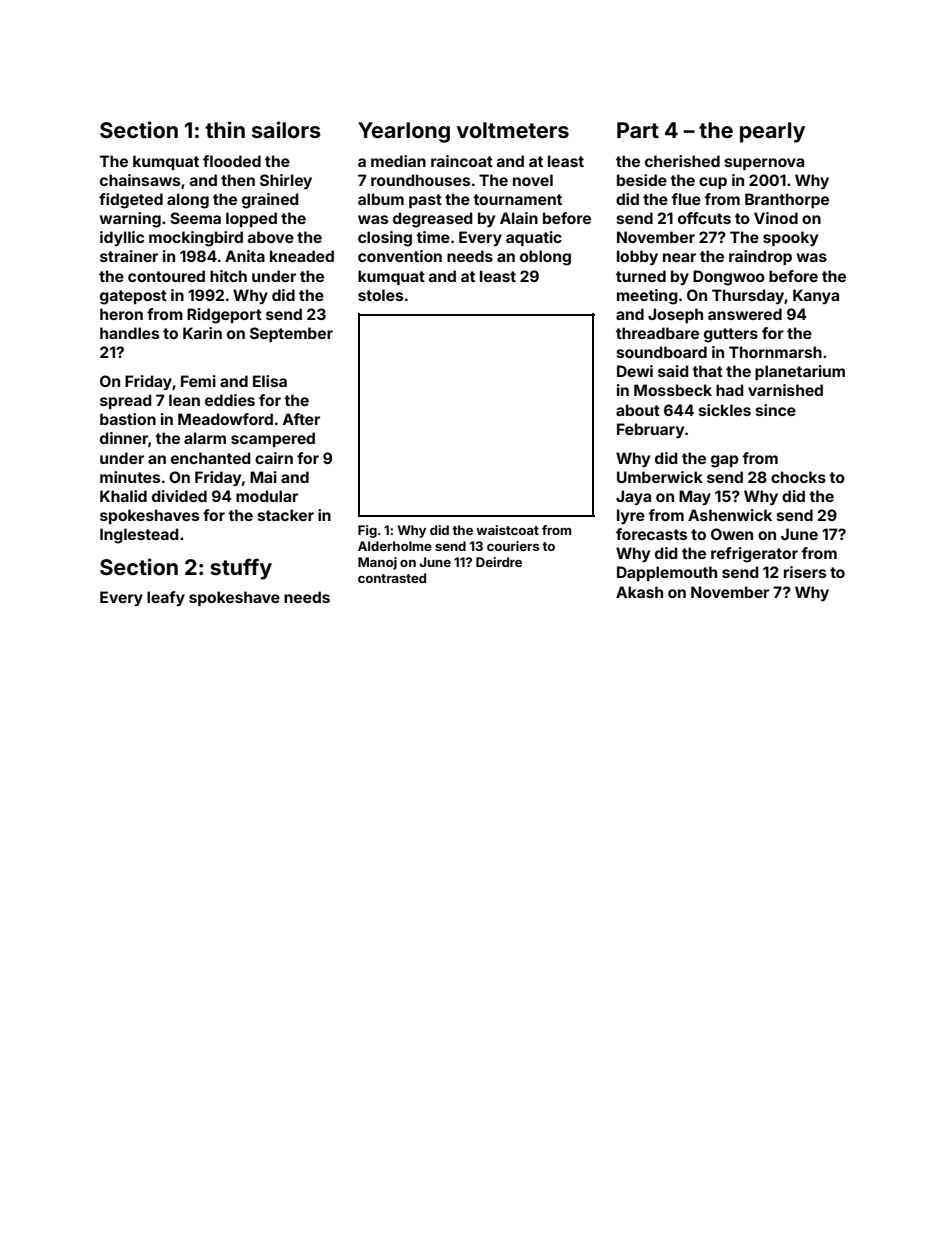  What do you see at coordinates (301, 419) in the screenshot?
I see `After` at bounding box center [301, 419].
